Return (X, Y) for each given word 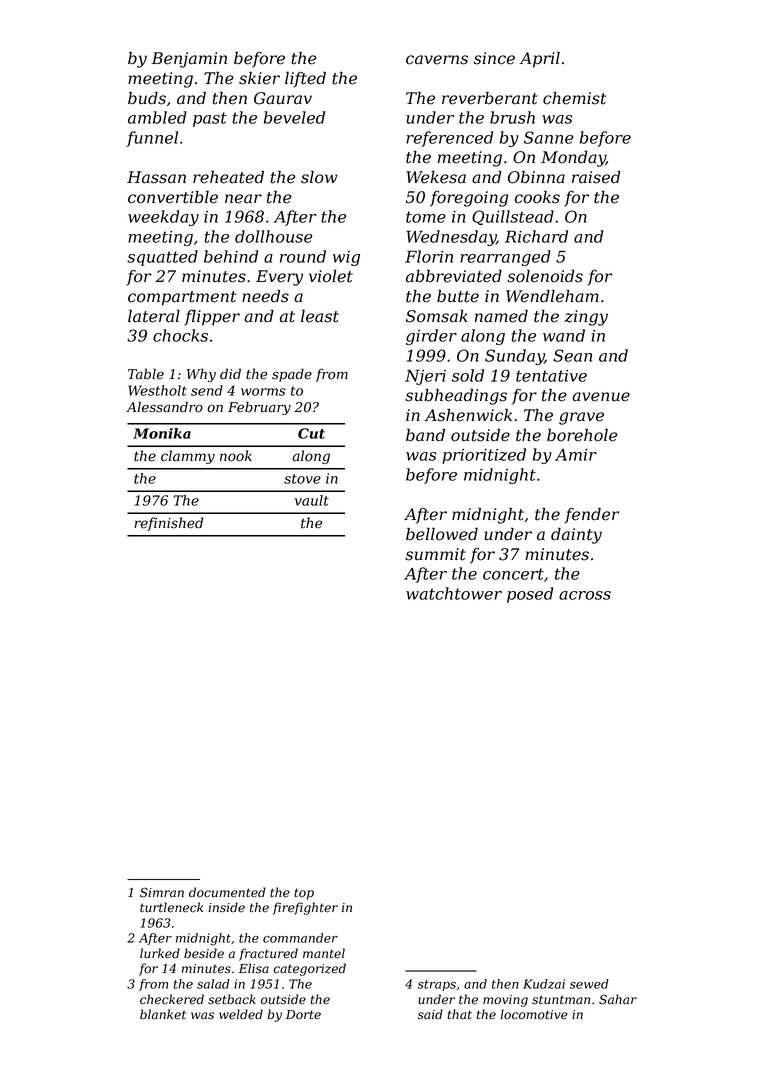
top (304, 894)
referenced (449, 139)
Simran (162, 892)
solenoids (545, 276)
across (585, 595)
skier (259, 78)
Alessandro (164, 407)
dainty (576, 536)
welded (241, 1014)
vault (312, 500)
